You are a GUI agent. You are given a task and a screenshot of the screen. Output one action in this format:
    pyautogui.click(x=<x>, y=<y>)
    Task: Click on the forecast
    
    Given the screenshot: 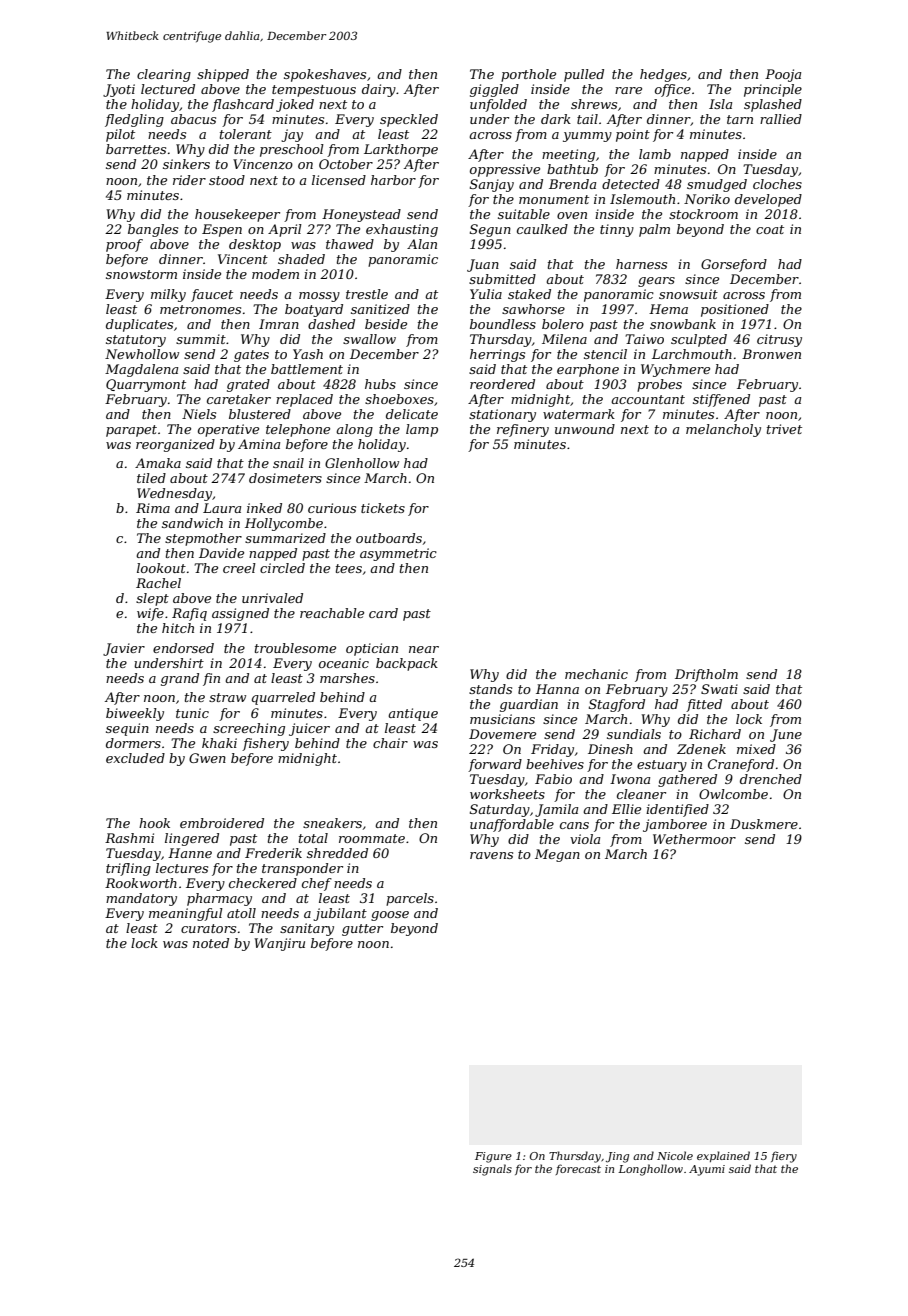 What is the action you would take?
    pyautogui.click(x=578, y=1169)
